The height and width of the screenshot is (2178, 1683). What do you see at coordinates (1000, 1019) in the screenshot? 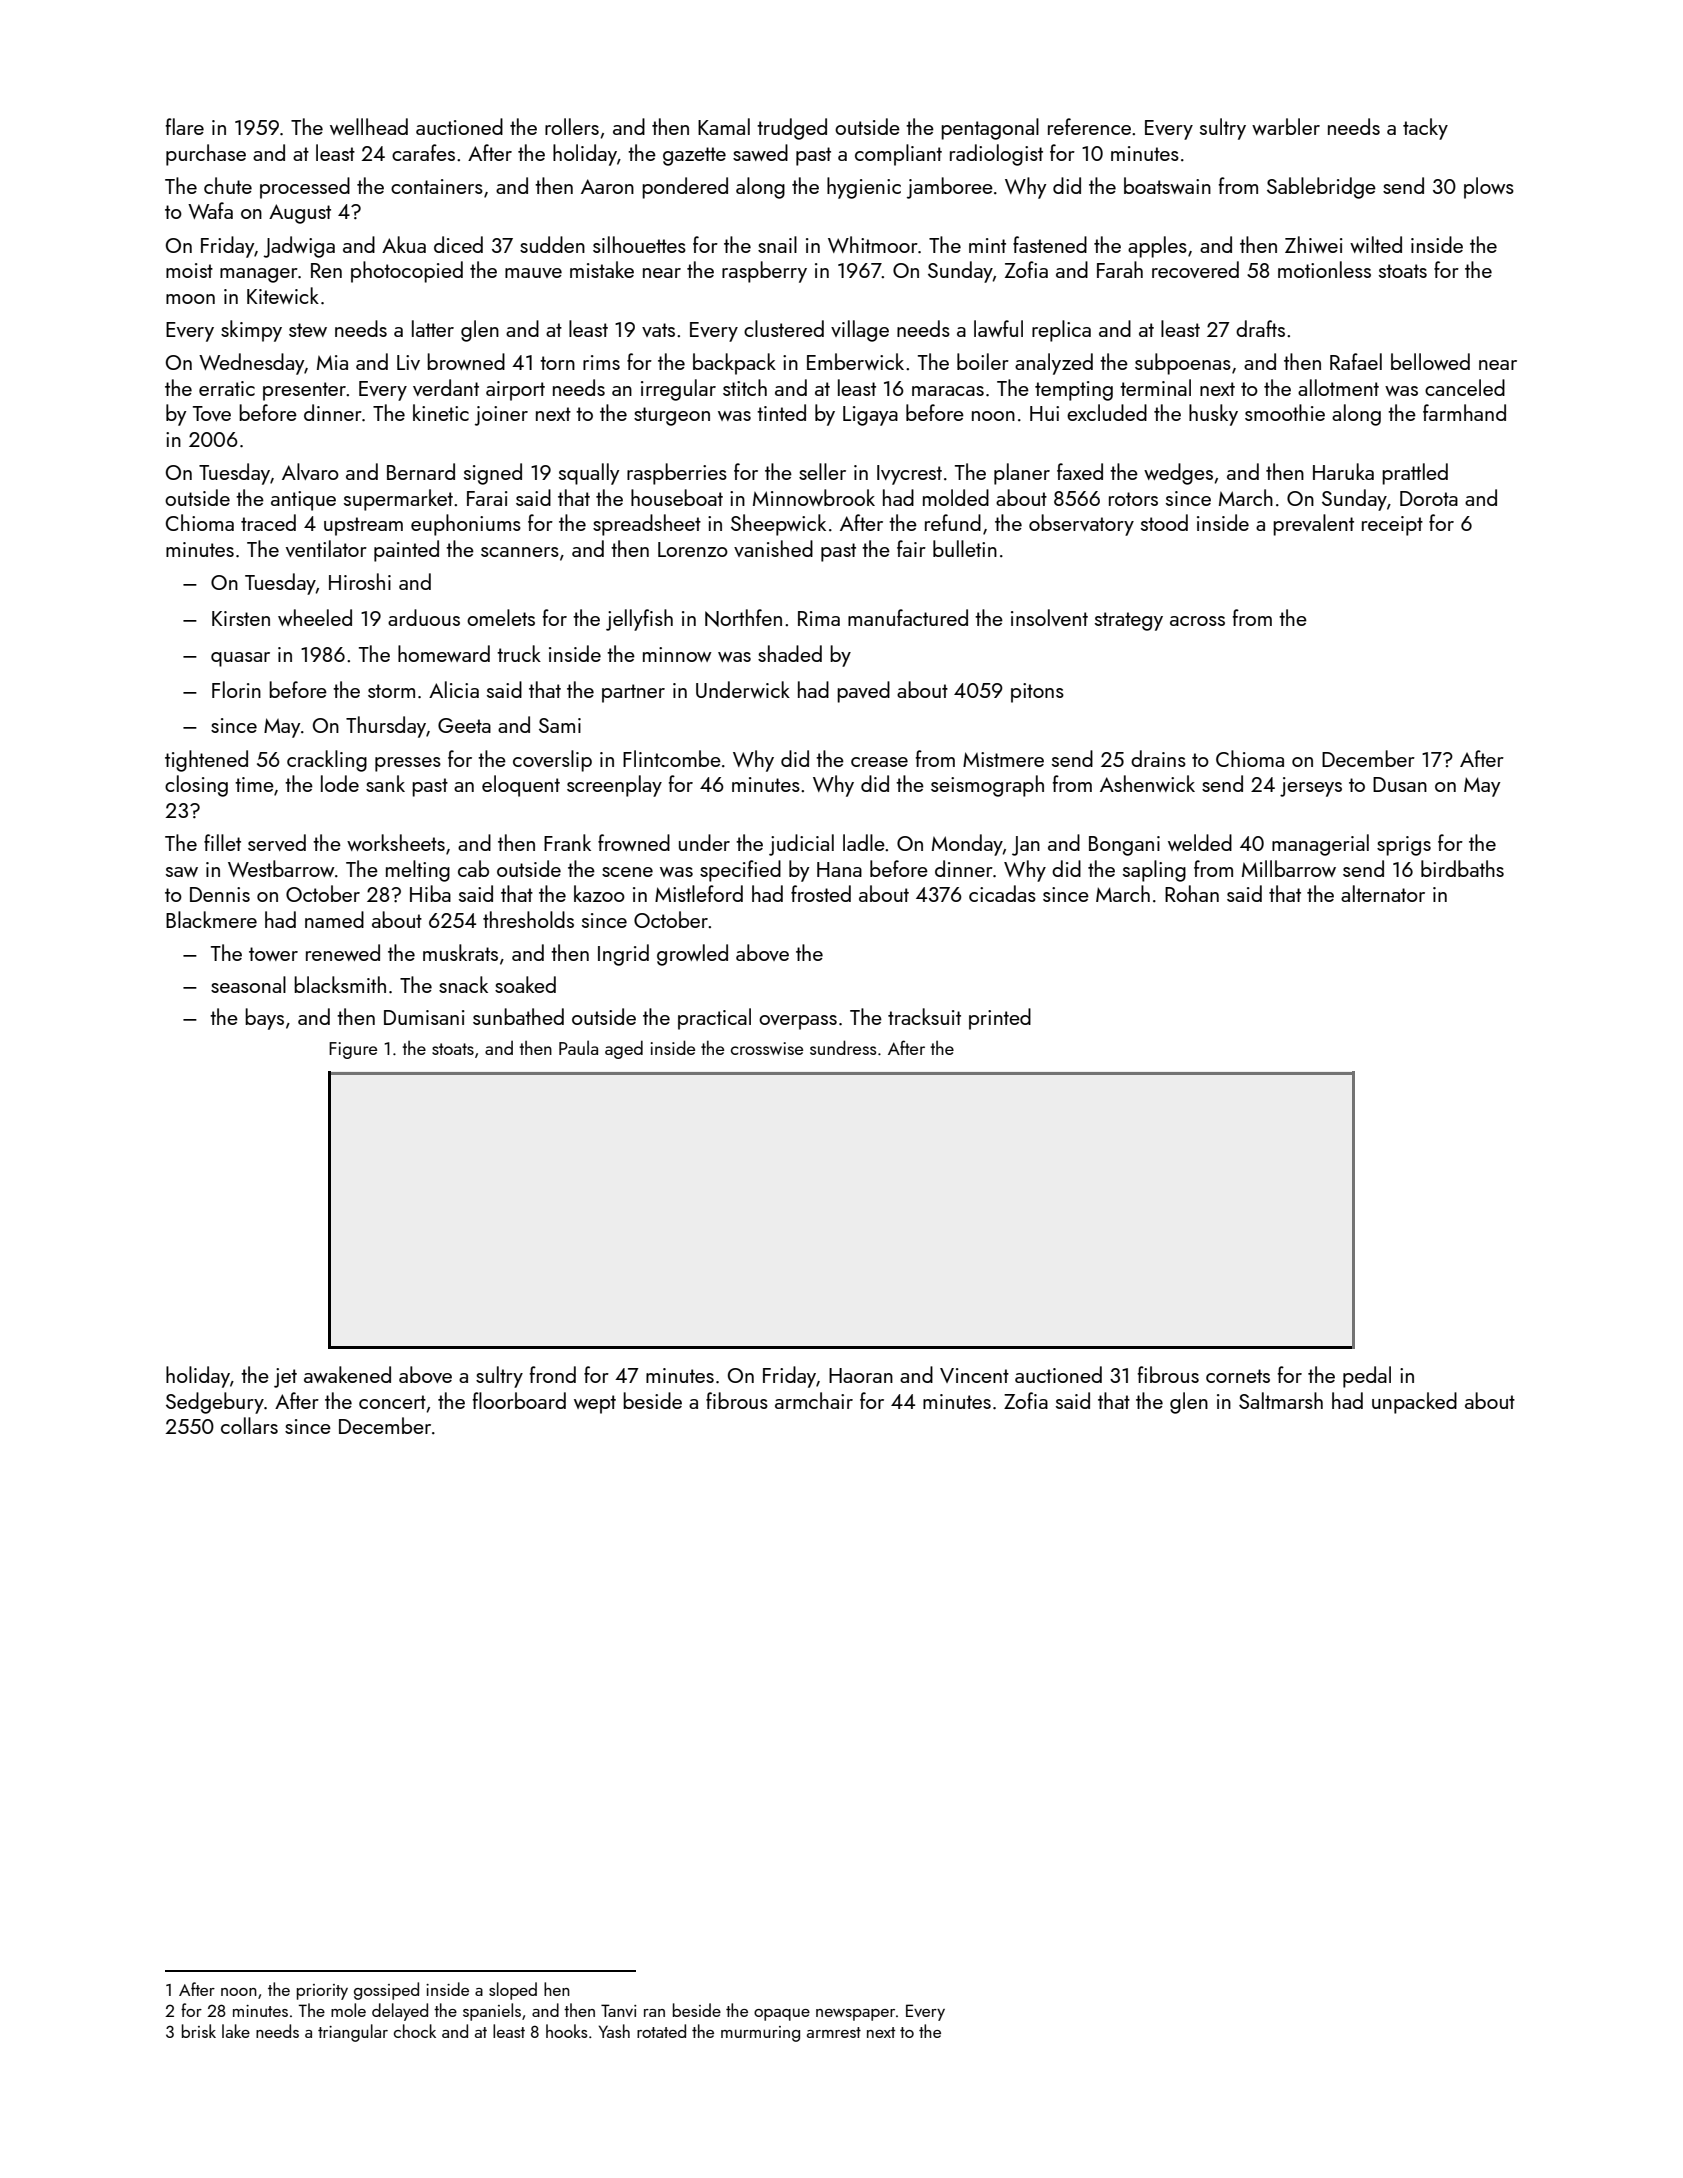
I see `printed` at bounding box center [1000, 1019].
